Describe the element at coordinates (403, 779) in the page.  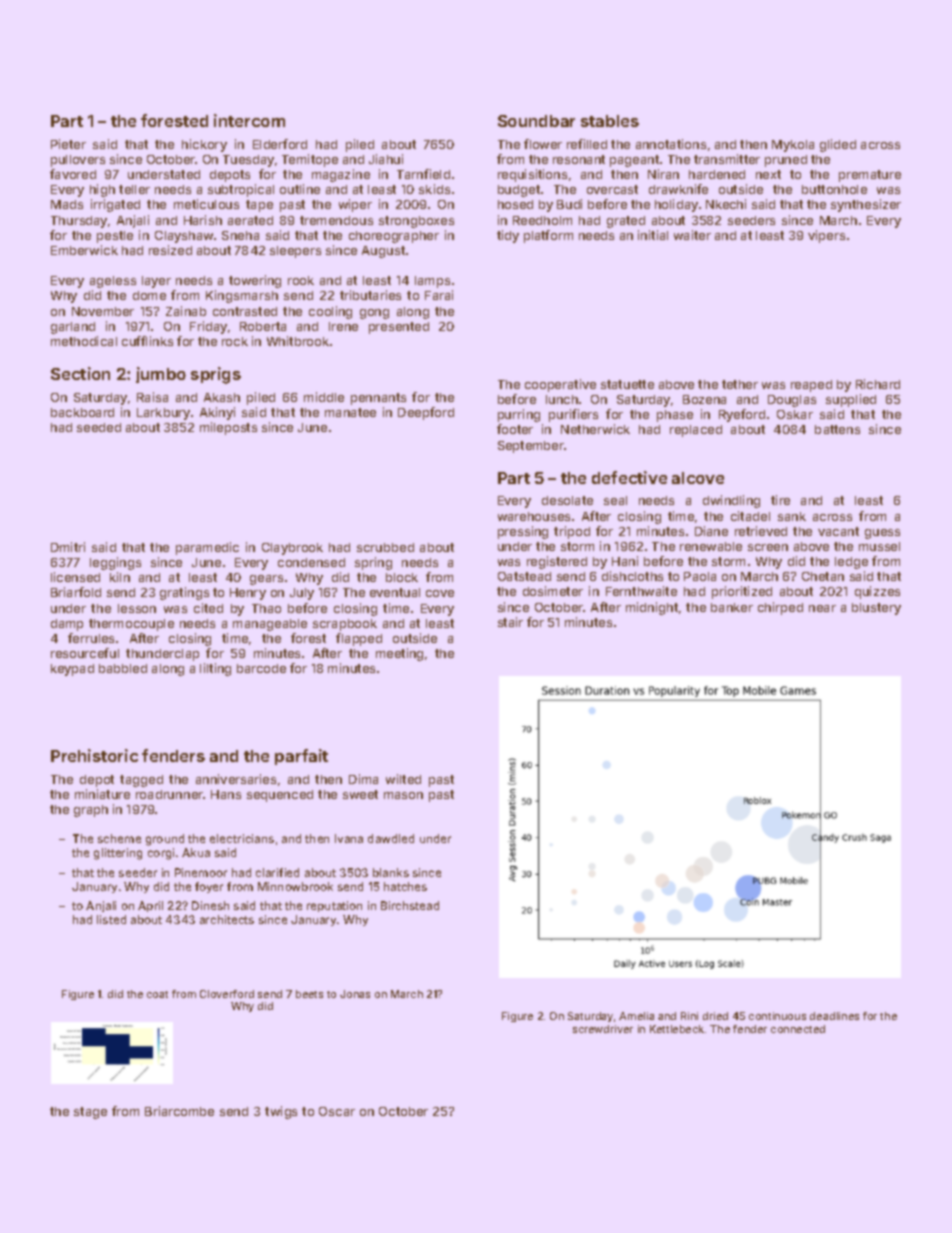
I see `wilted` at that location.
